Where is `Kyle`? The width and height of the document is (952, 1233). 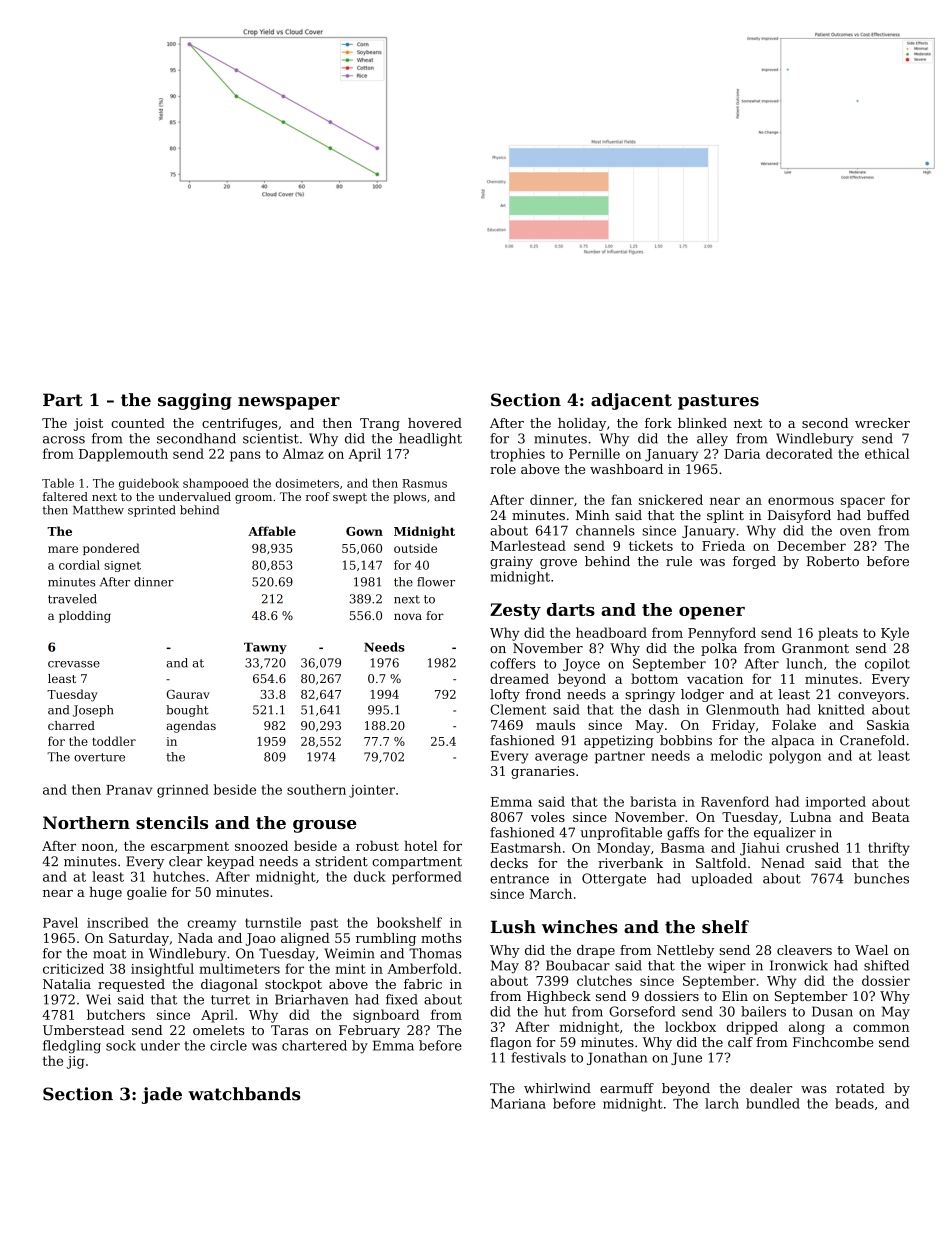
Kyle is located at coordinates (895, 634).
